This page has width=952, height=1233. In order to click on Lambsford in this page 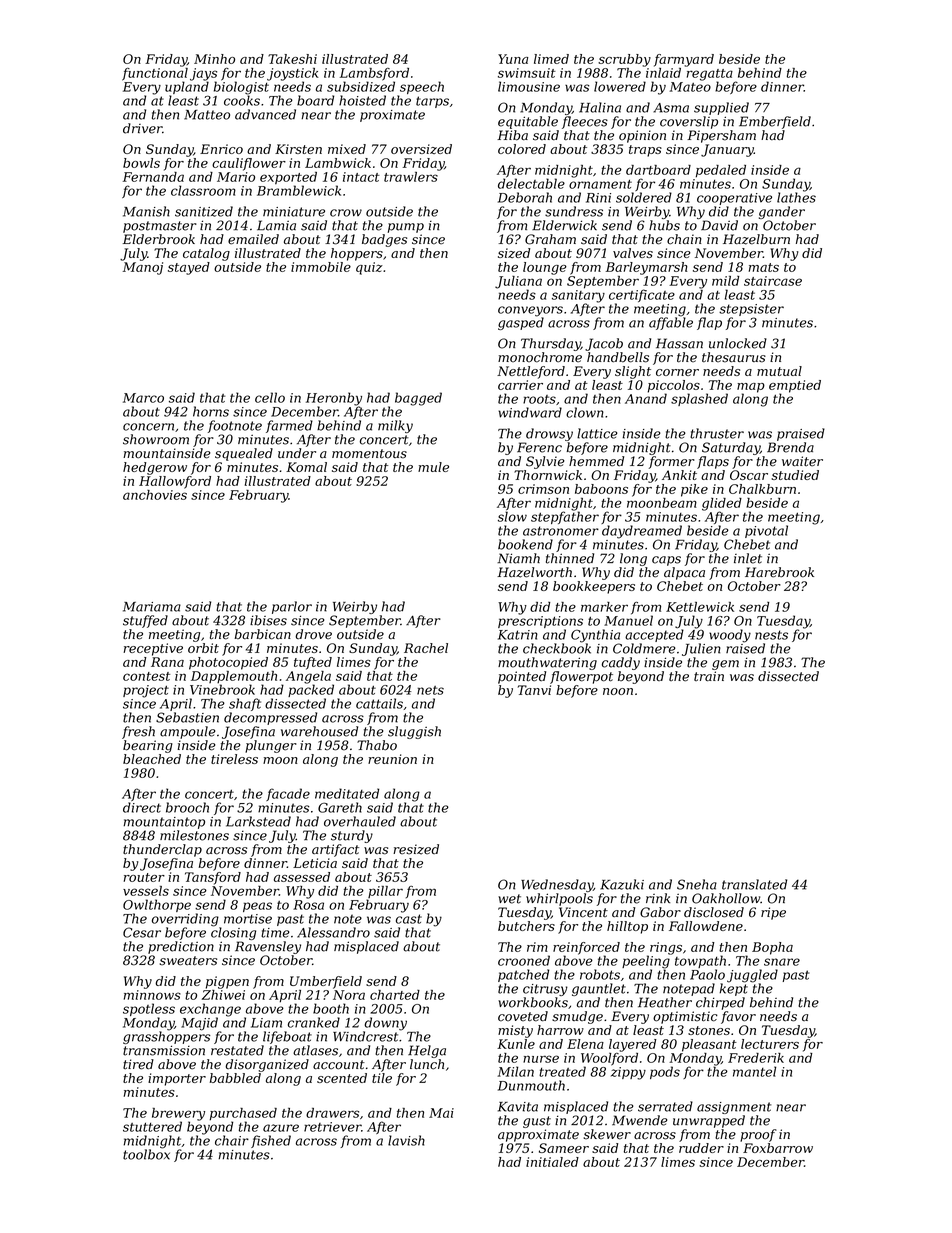, I will do `click(374, 74)`.
